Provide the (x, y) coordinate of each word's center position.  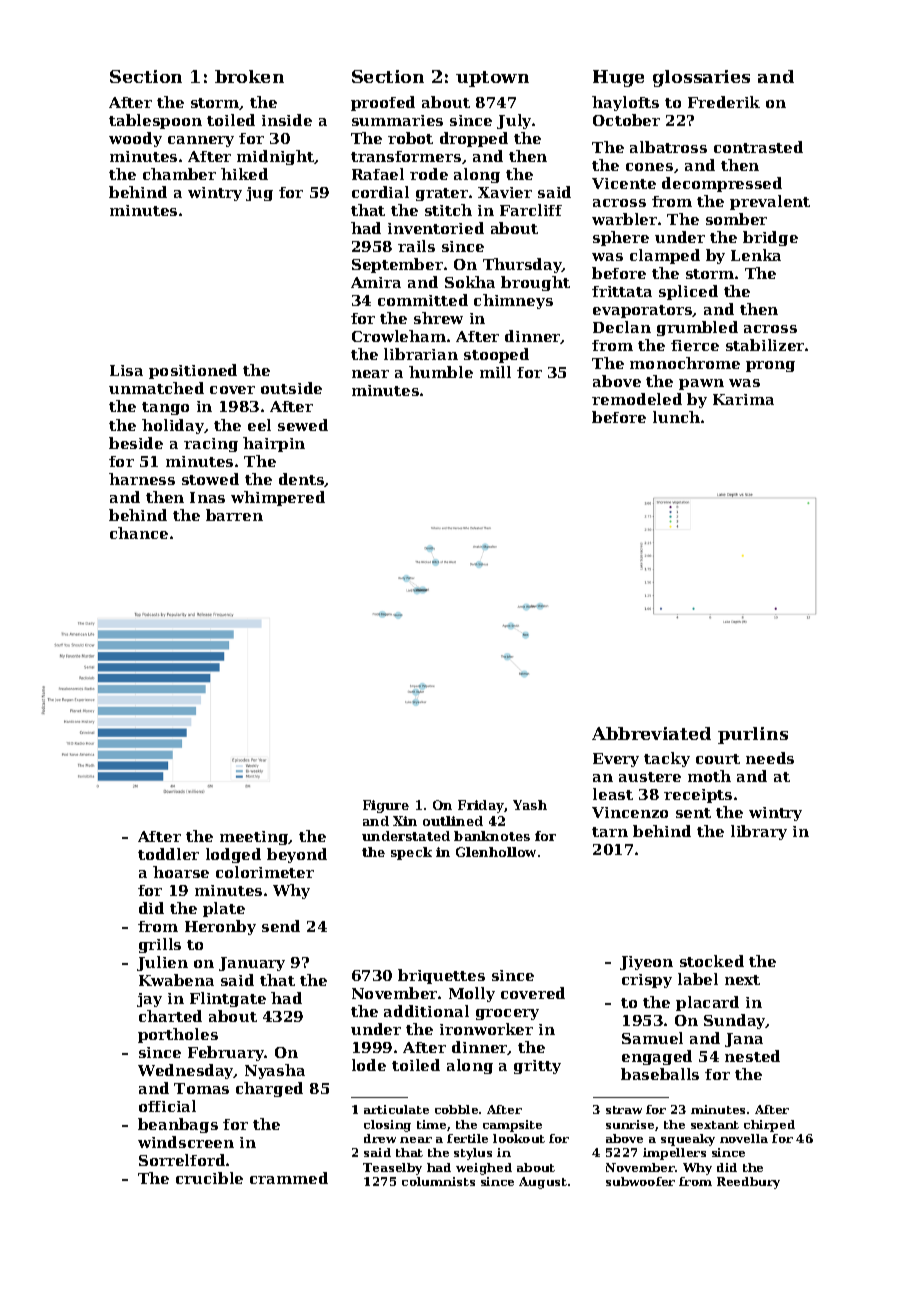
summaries (397, 120)
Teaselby (392, 1169)
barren (234, 515)
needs (770, 758)
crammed (289, 1178)
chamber (179, 174)
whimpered (278, 498)
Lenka (756, 255)
